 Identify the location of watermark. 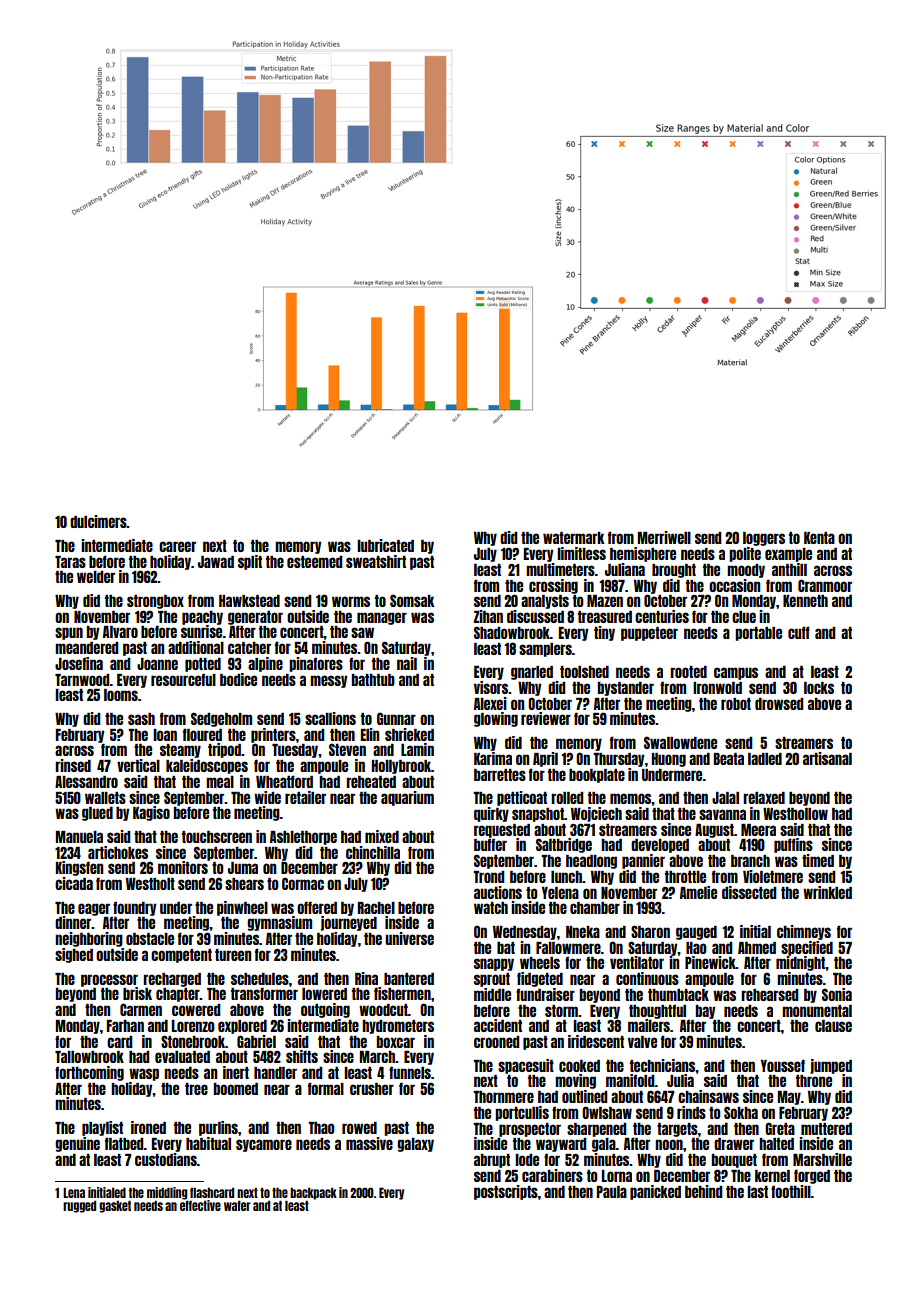
(574, 538).
